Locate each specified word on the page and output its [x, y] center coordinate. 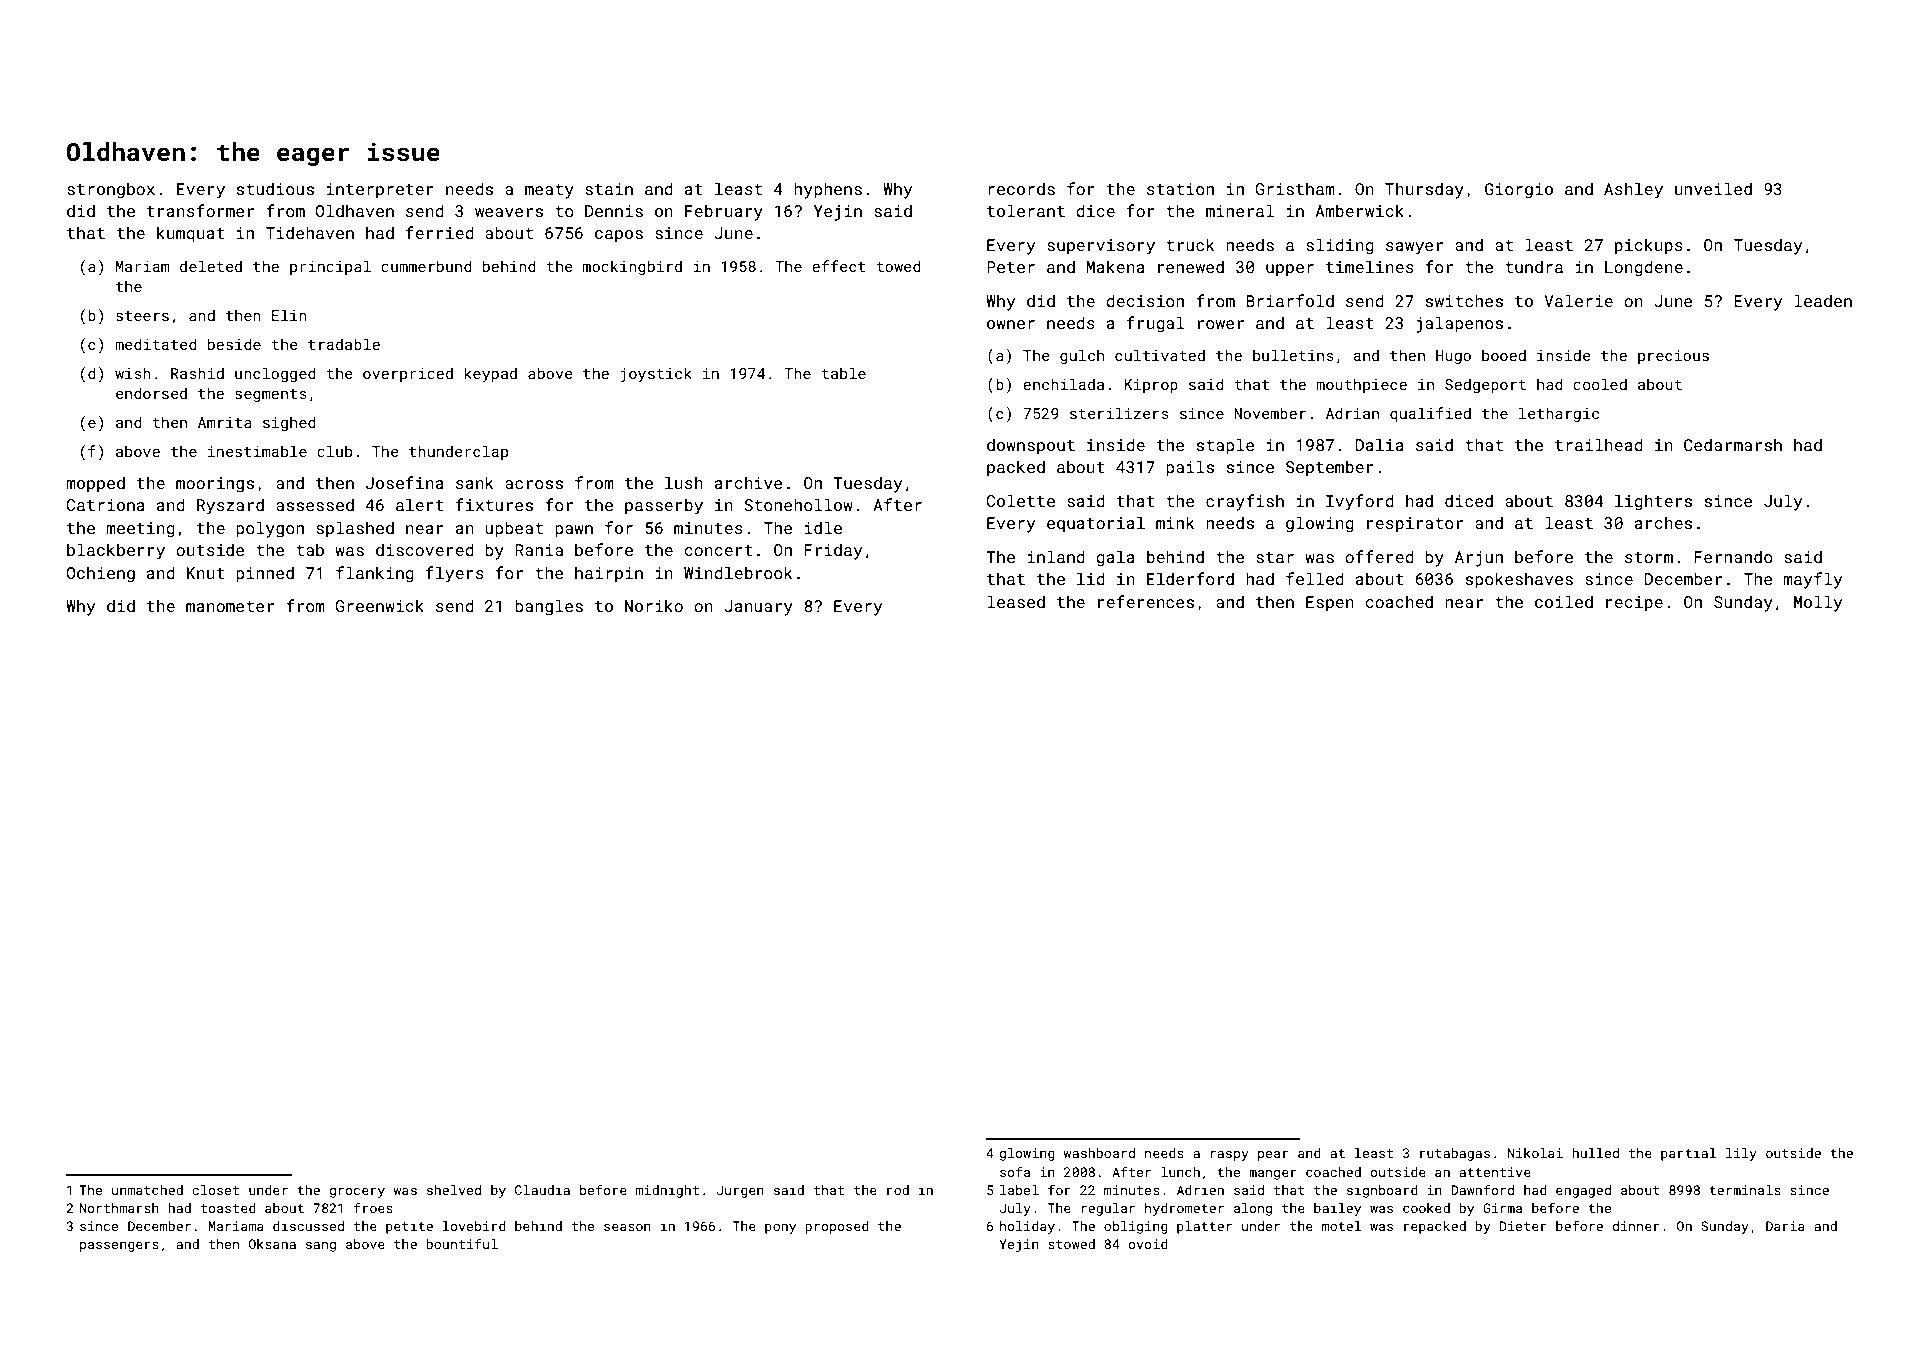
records [1021, 188]
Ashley [1633, 190]
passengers [119, 1247]
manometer [230, 606]
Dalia [1380, 444]
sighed [289, 423]
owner [1011, 324]
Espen [1330, 604]
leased [1016, 601]
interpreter [380, 191]
